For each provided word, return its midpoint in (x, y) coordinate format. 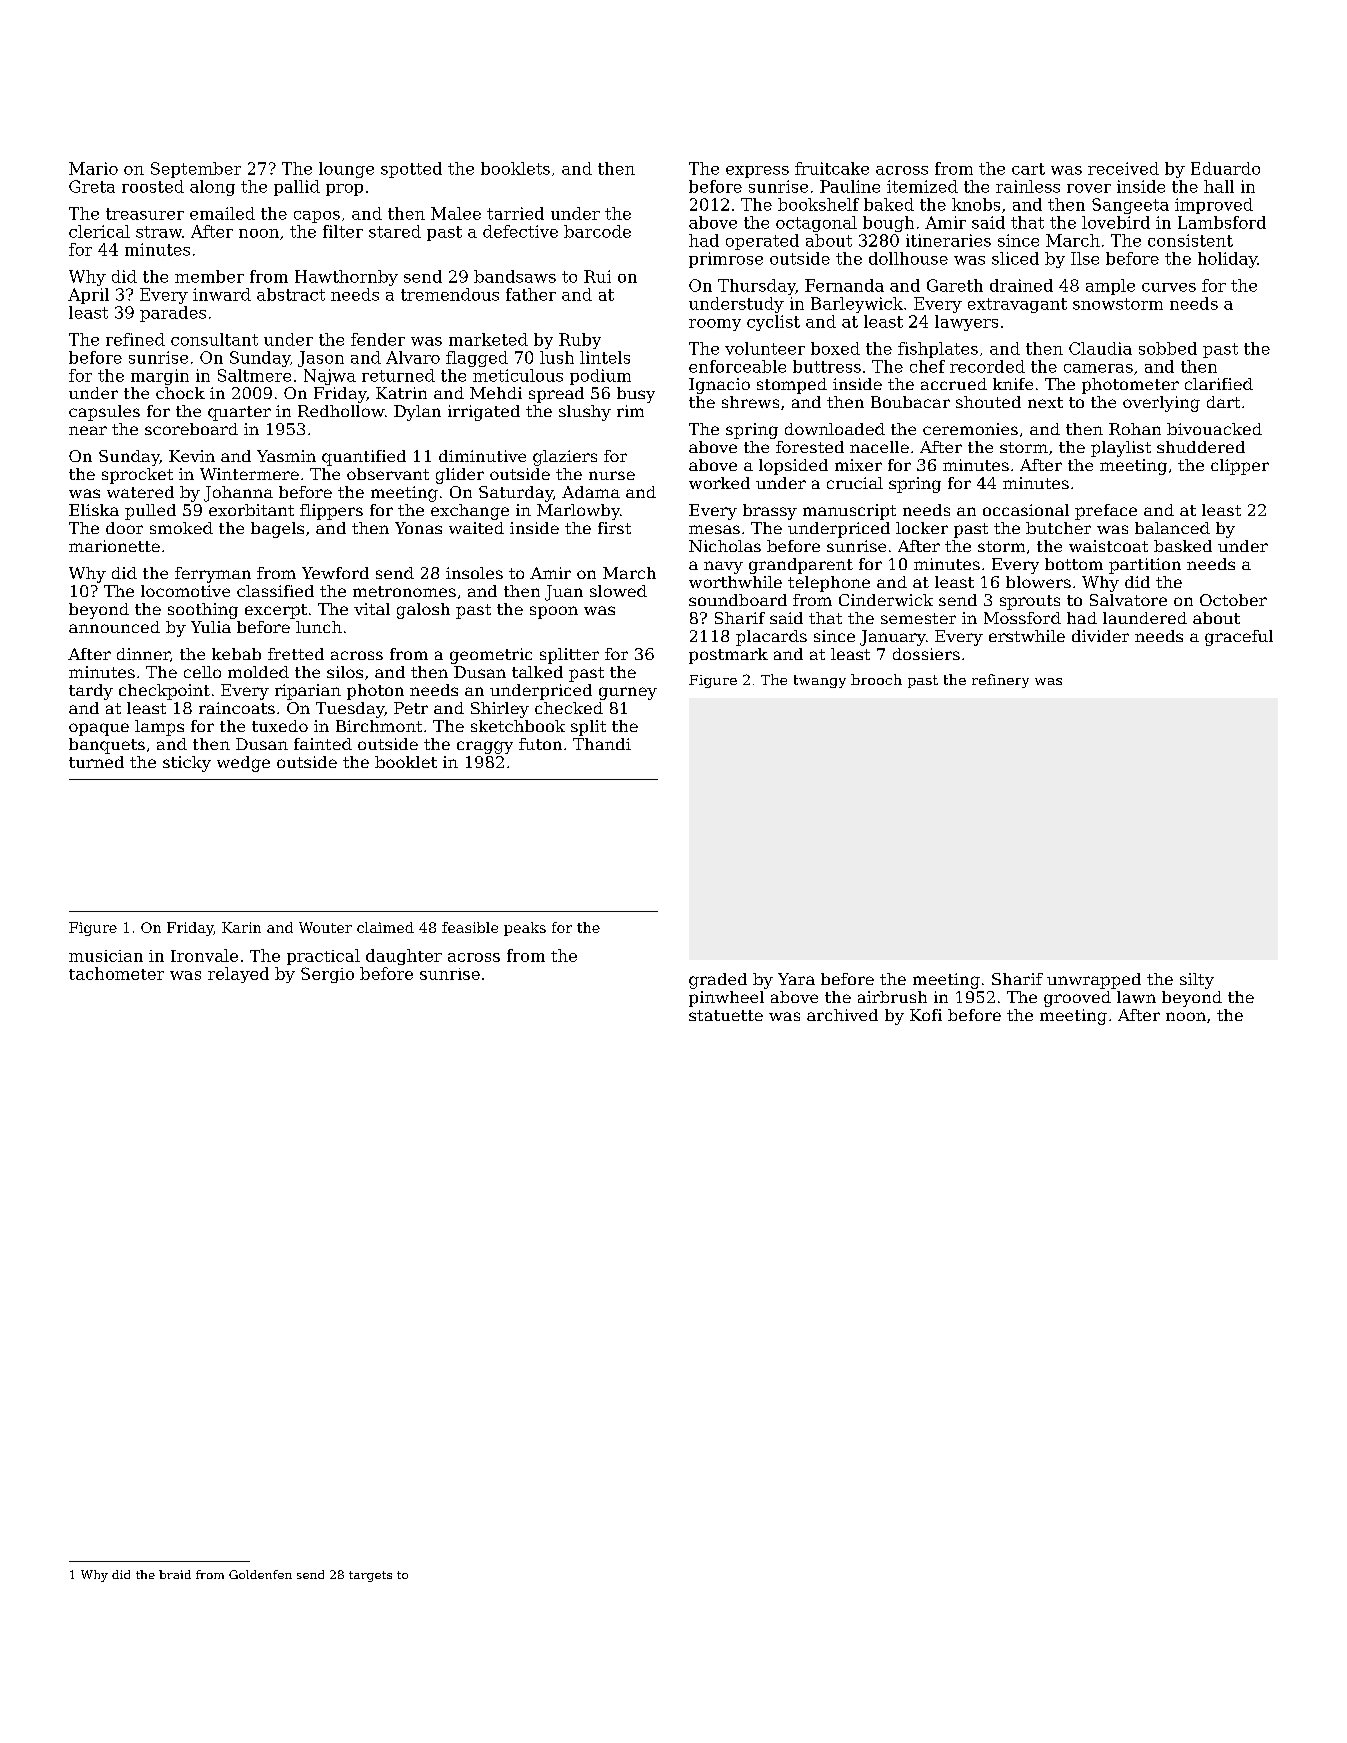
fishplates (938, 350)
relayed (238, 975)
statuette (726, 1015)
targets (370, 1576)
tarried (515, 213)
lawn (1136, 997)
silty (1197, 981)
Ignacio (719, 386)
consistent (1190, 240)
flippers (331, 512)
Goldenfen (260, 1574)
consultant (214, 339)
